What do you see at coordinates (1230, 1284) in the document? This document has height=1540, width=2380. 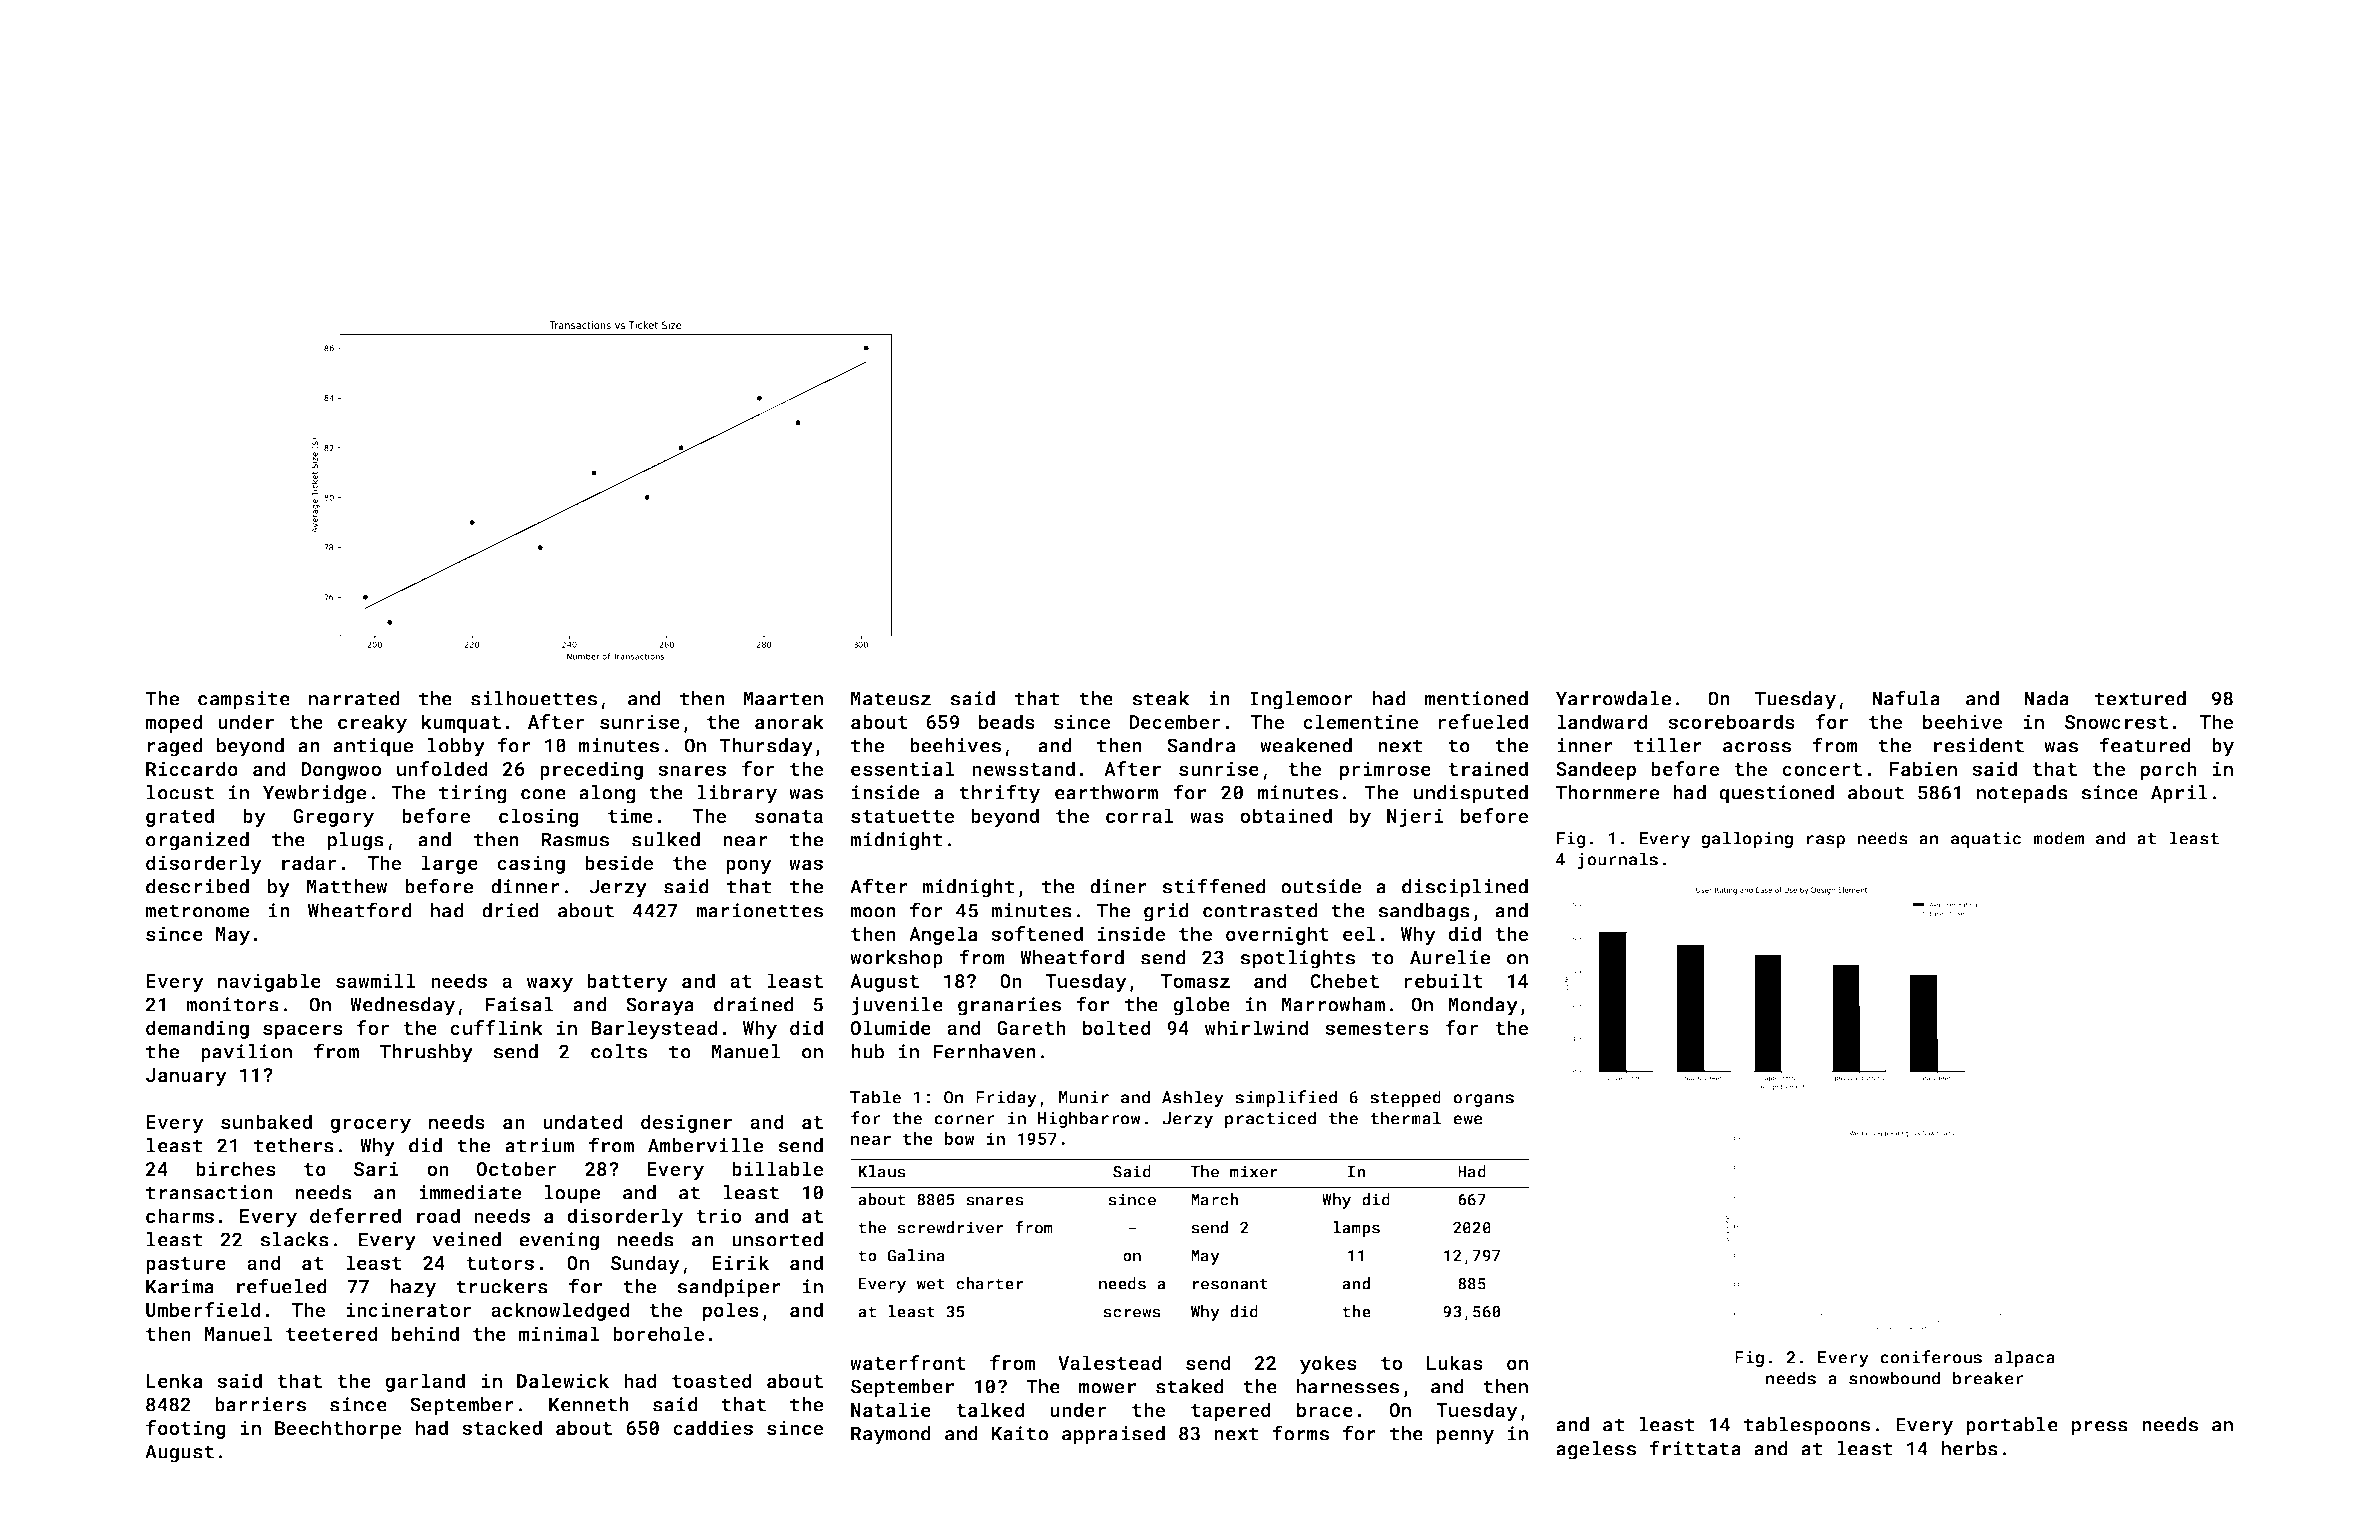 I see `resonant` at bounding box center [1230, 1284].
